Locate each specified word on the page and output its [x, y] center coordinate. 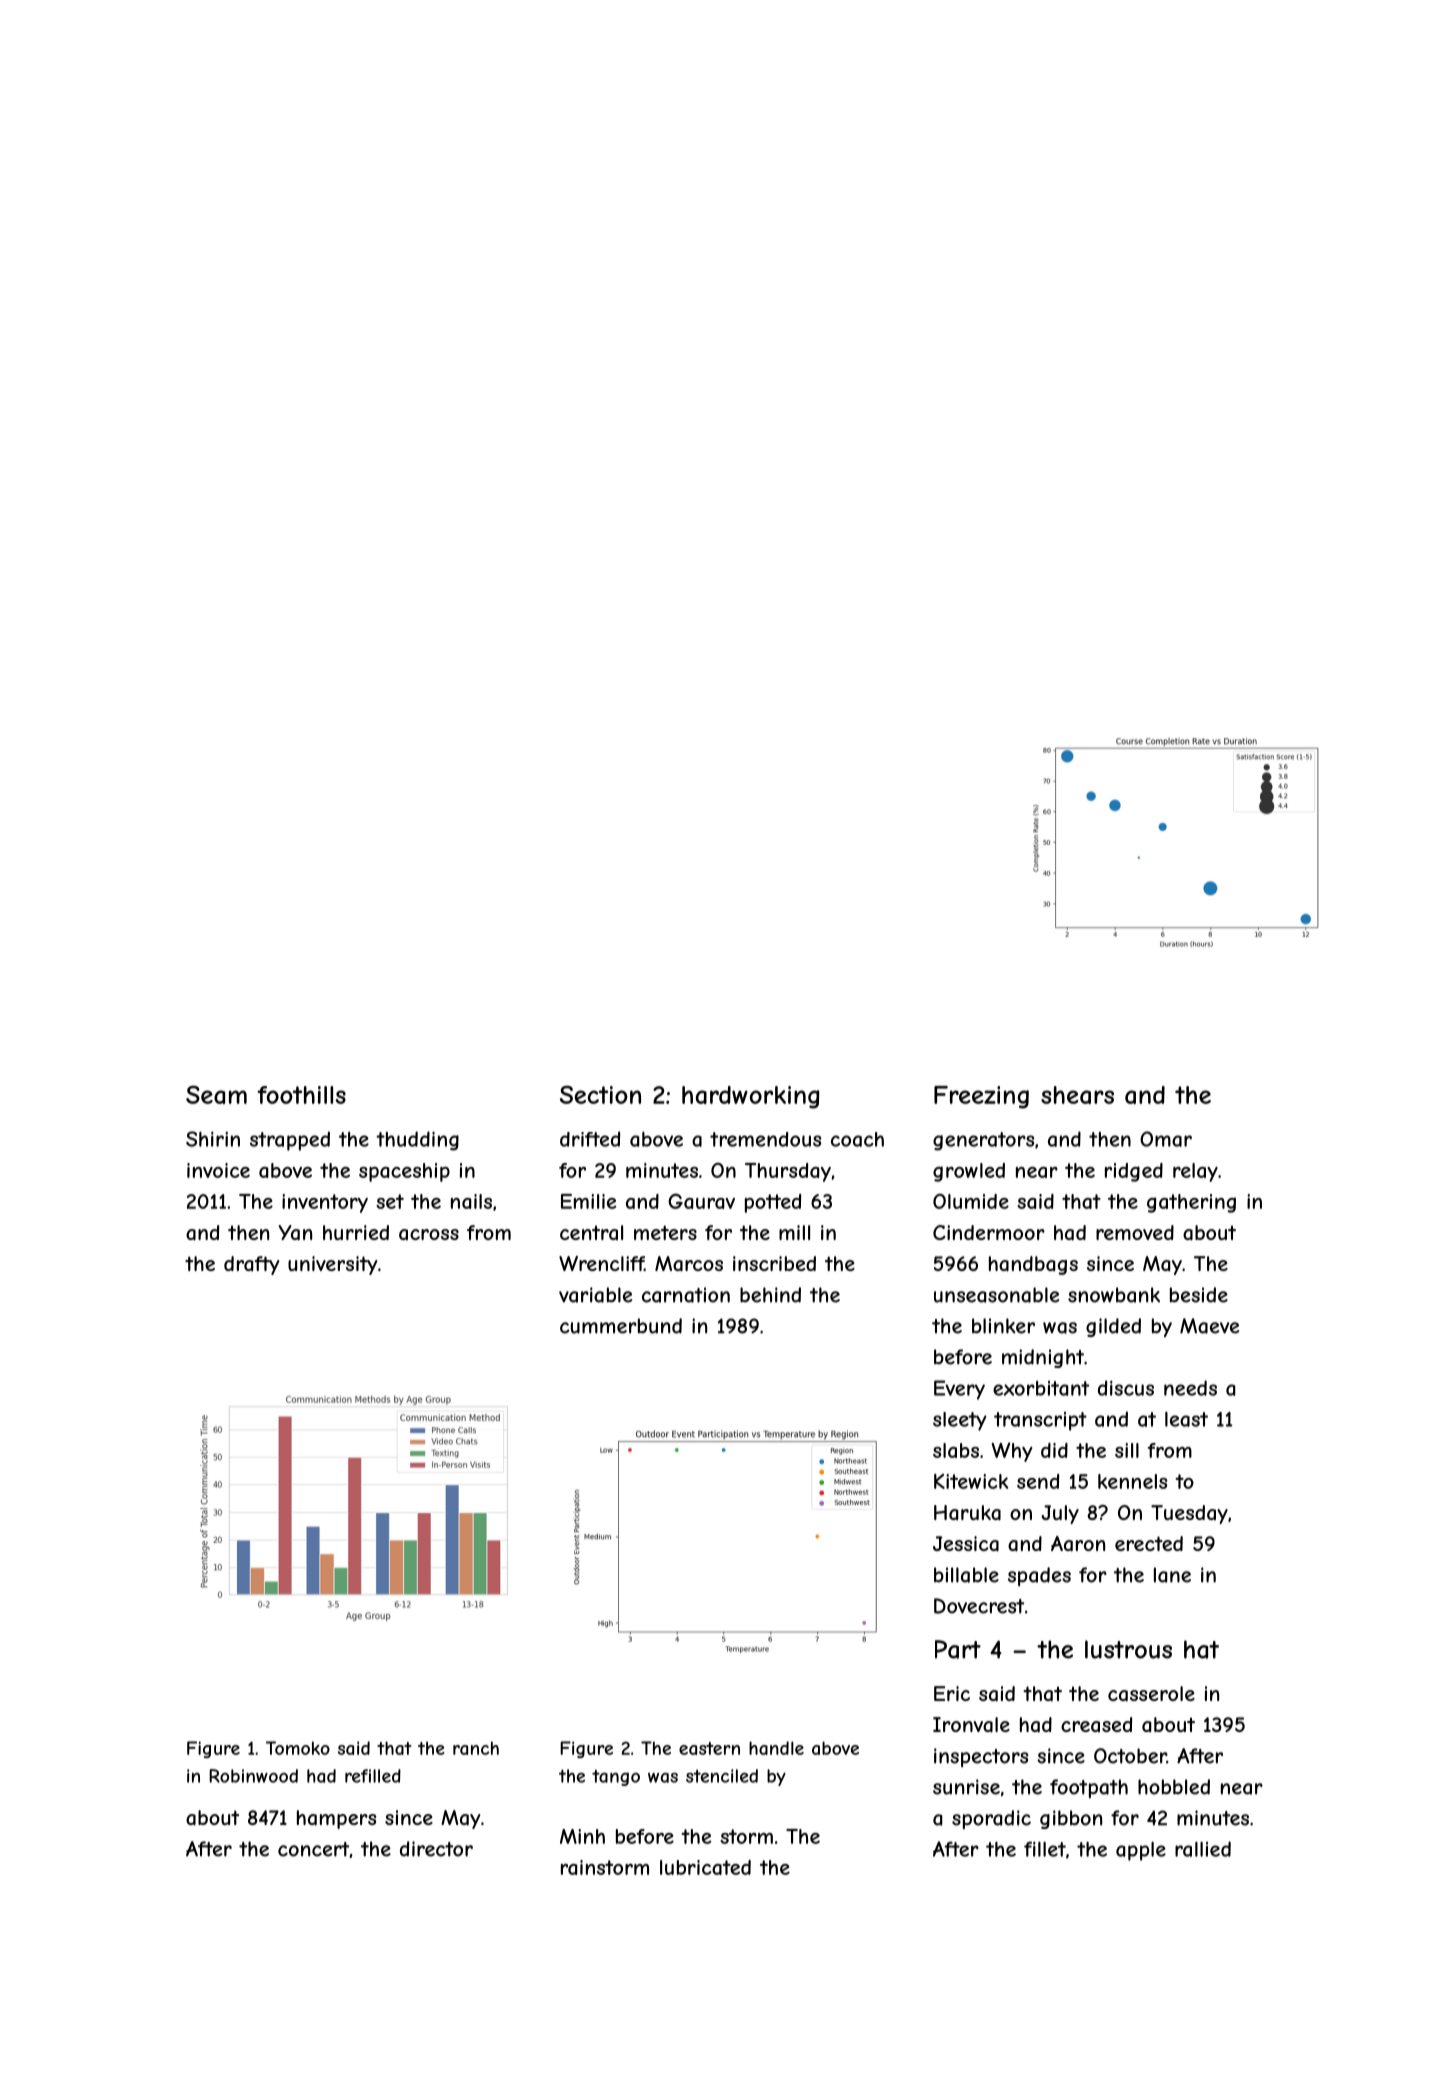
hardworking [750, 1097]
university [332, 1265]
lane [1172, 1575]
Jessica [966, 1544]
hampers [336, 1819]
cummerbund [621, 1326]
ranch [476, 1748]
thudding [417, 1141]
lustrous [1128, 1649]
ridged [1134, 1172]
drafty [251, 1265]
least [1186, 1419]
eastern [709, 1748]
